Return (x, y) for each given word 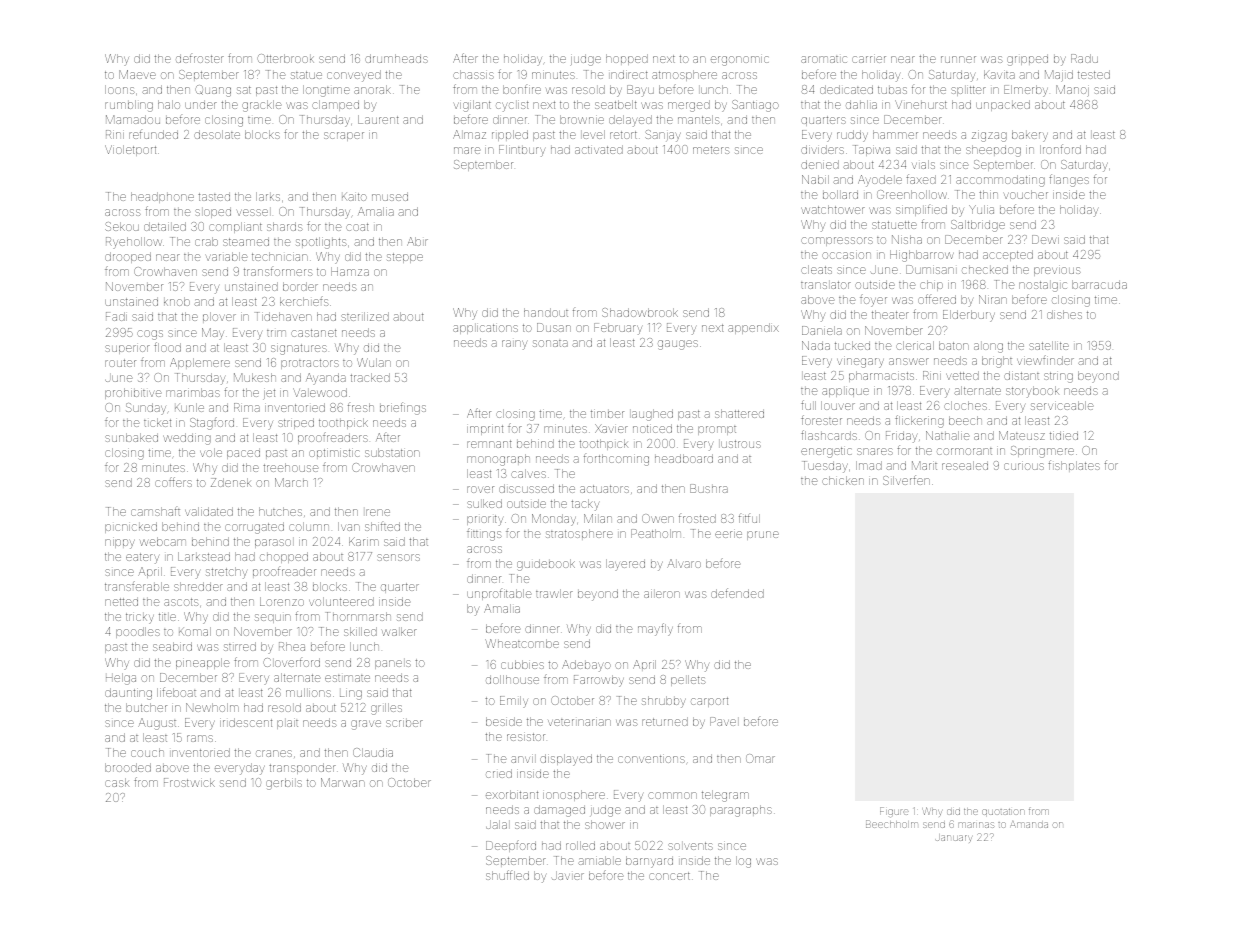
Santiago (755, 106)
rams (200, 738)
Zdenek (231, 482)
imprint (485, 430)
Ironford (1060, 149)
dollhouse (512, 679)
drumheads (396, 58)
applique (845, 392)
